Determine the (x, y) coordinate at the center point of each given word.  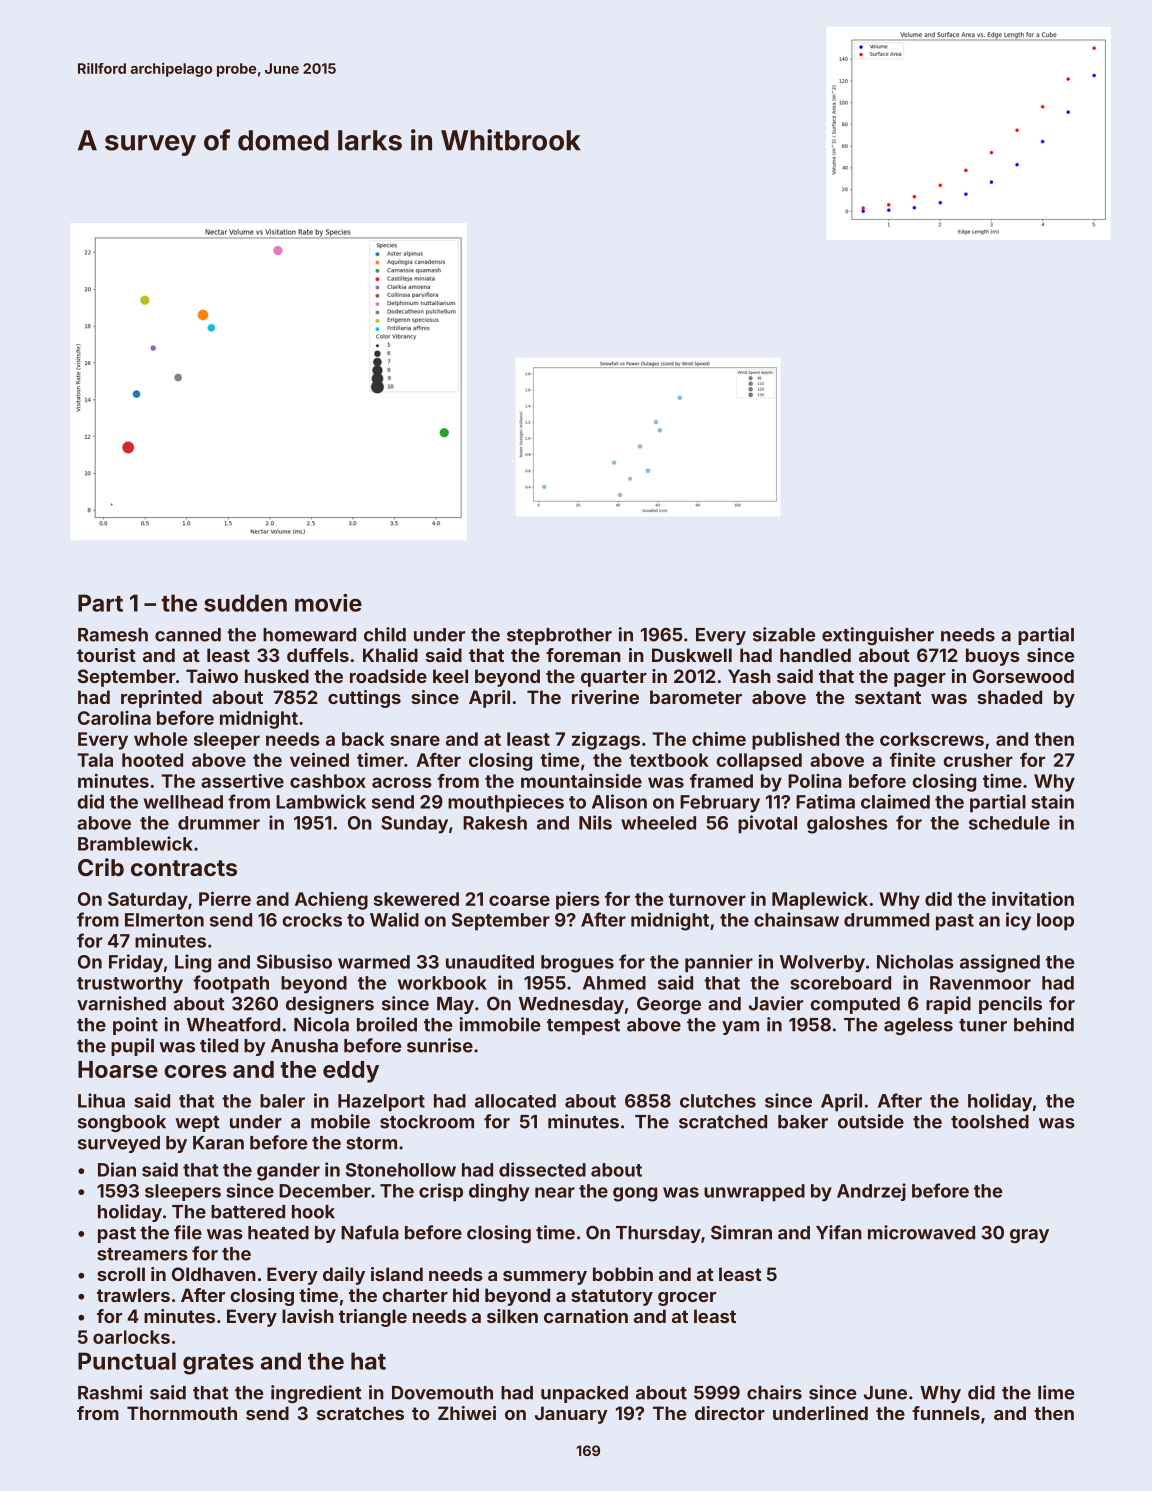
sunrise (440, 1045)
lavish (308, 1316)
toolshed (990, 1122)
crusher (978, 760)
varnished (121, 1003)
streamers (142, 1254)
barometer (696, 697)
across (402, 782)
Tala (95, 760)
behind (1044, 1024)
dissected (542, 1169)
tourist (106, 655)
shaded (1009, 697)
